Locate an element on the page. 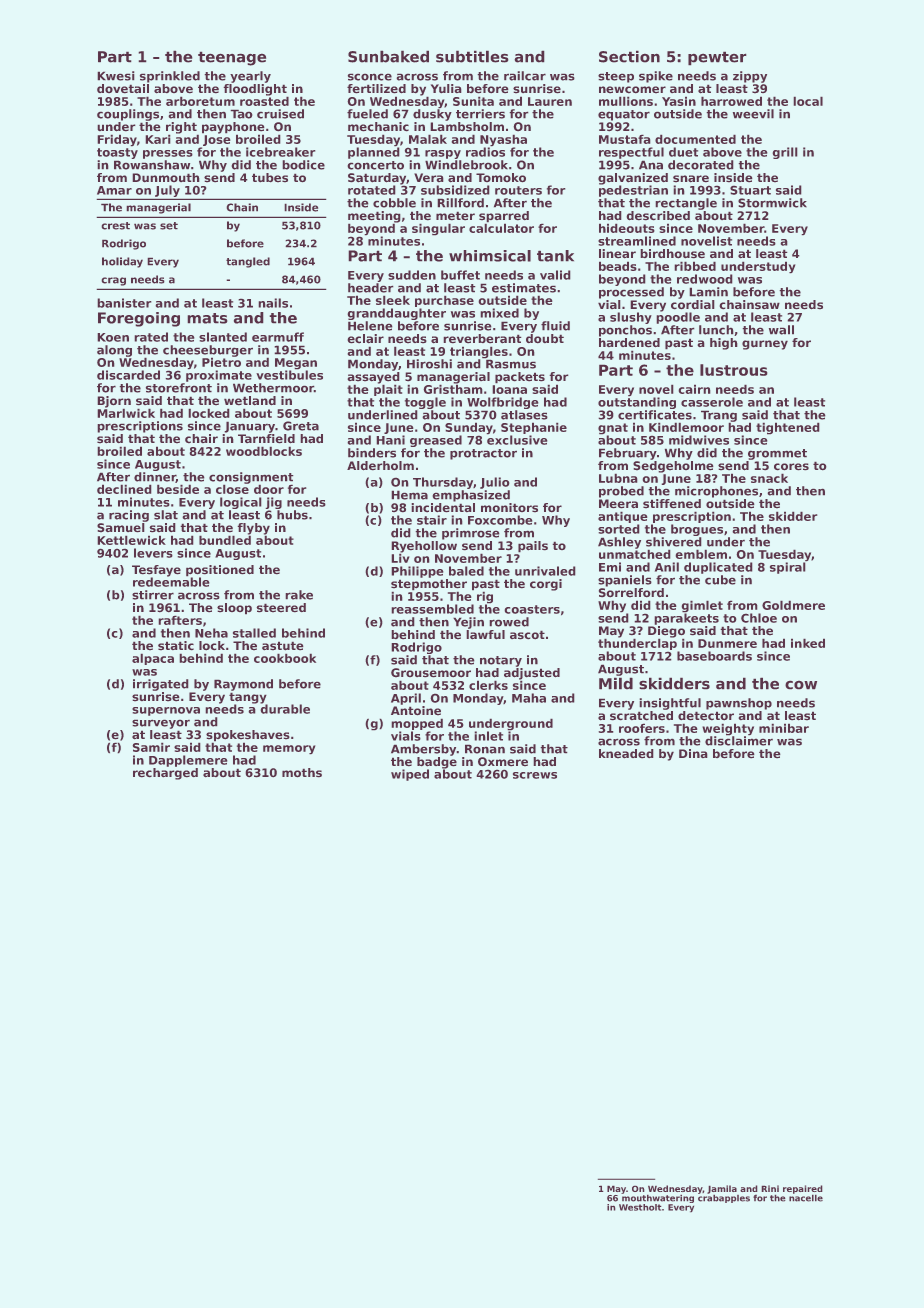 The height and width of the image is (1308, 924). processed is located at coordinates (631, 293).
